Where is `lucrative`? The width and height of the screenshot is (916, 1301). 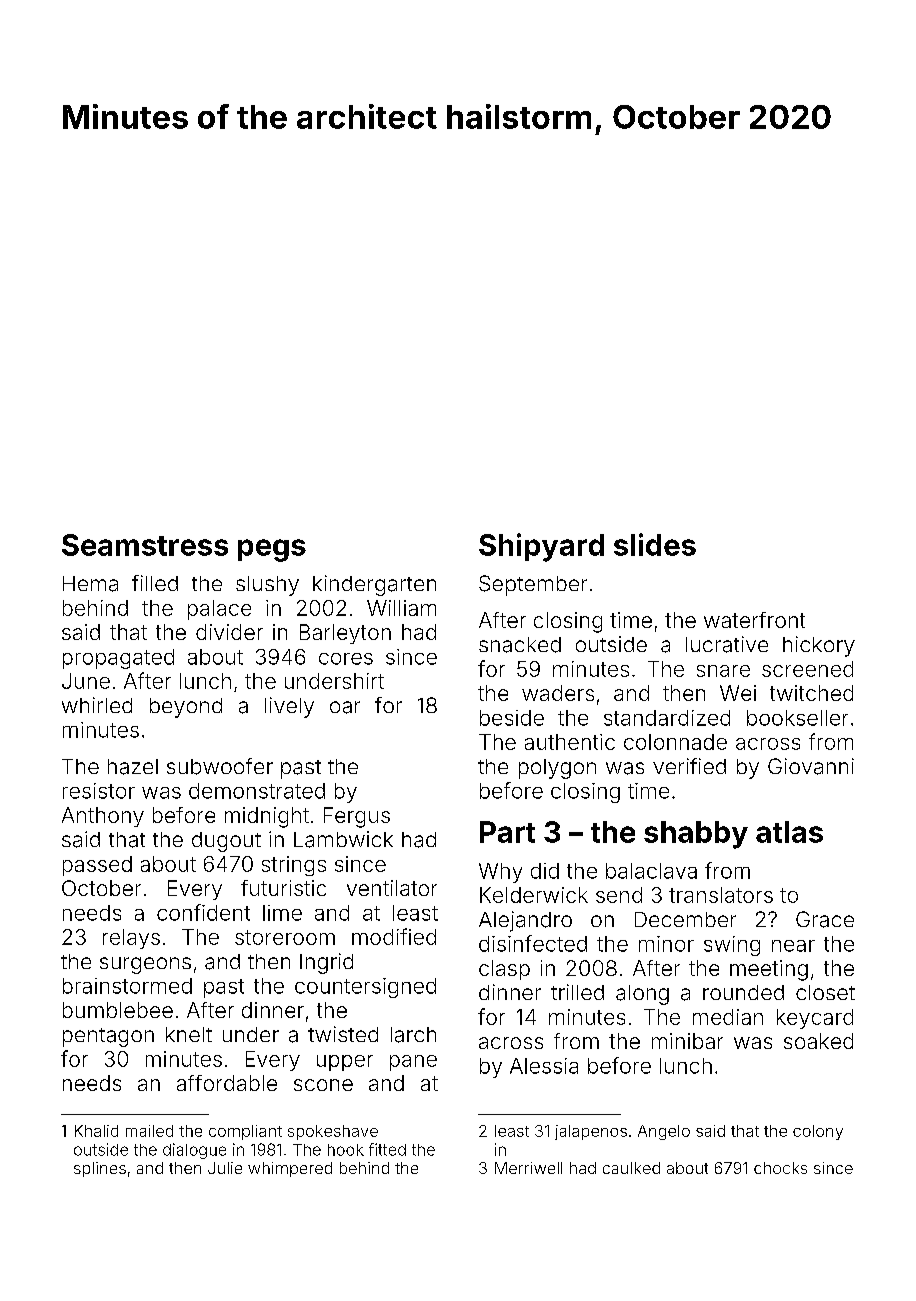 lucrative is located at coordinates (727, 644).
